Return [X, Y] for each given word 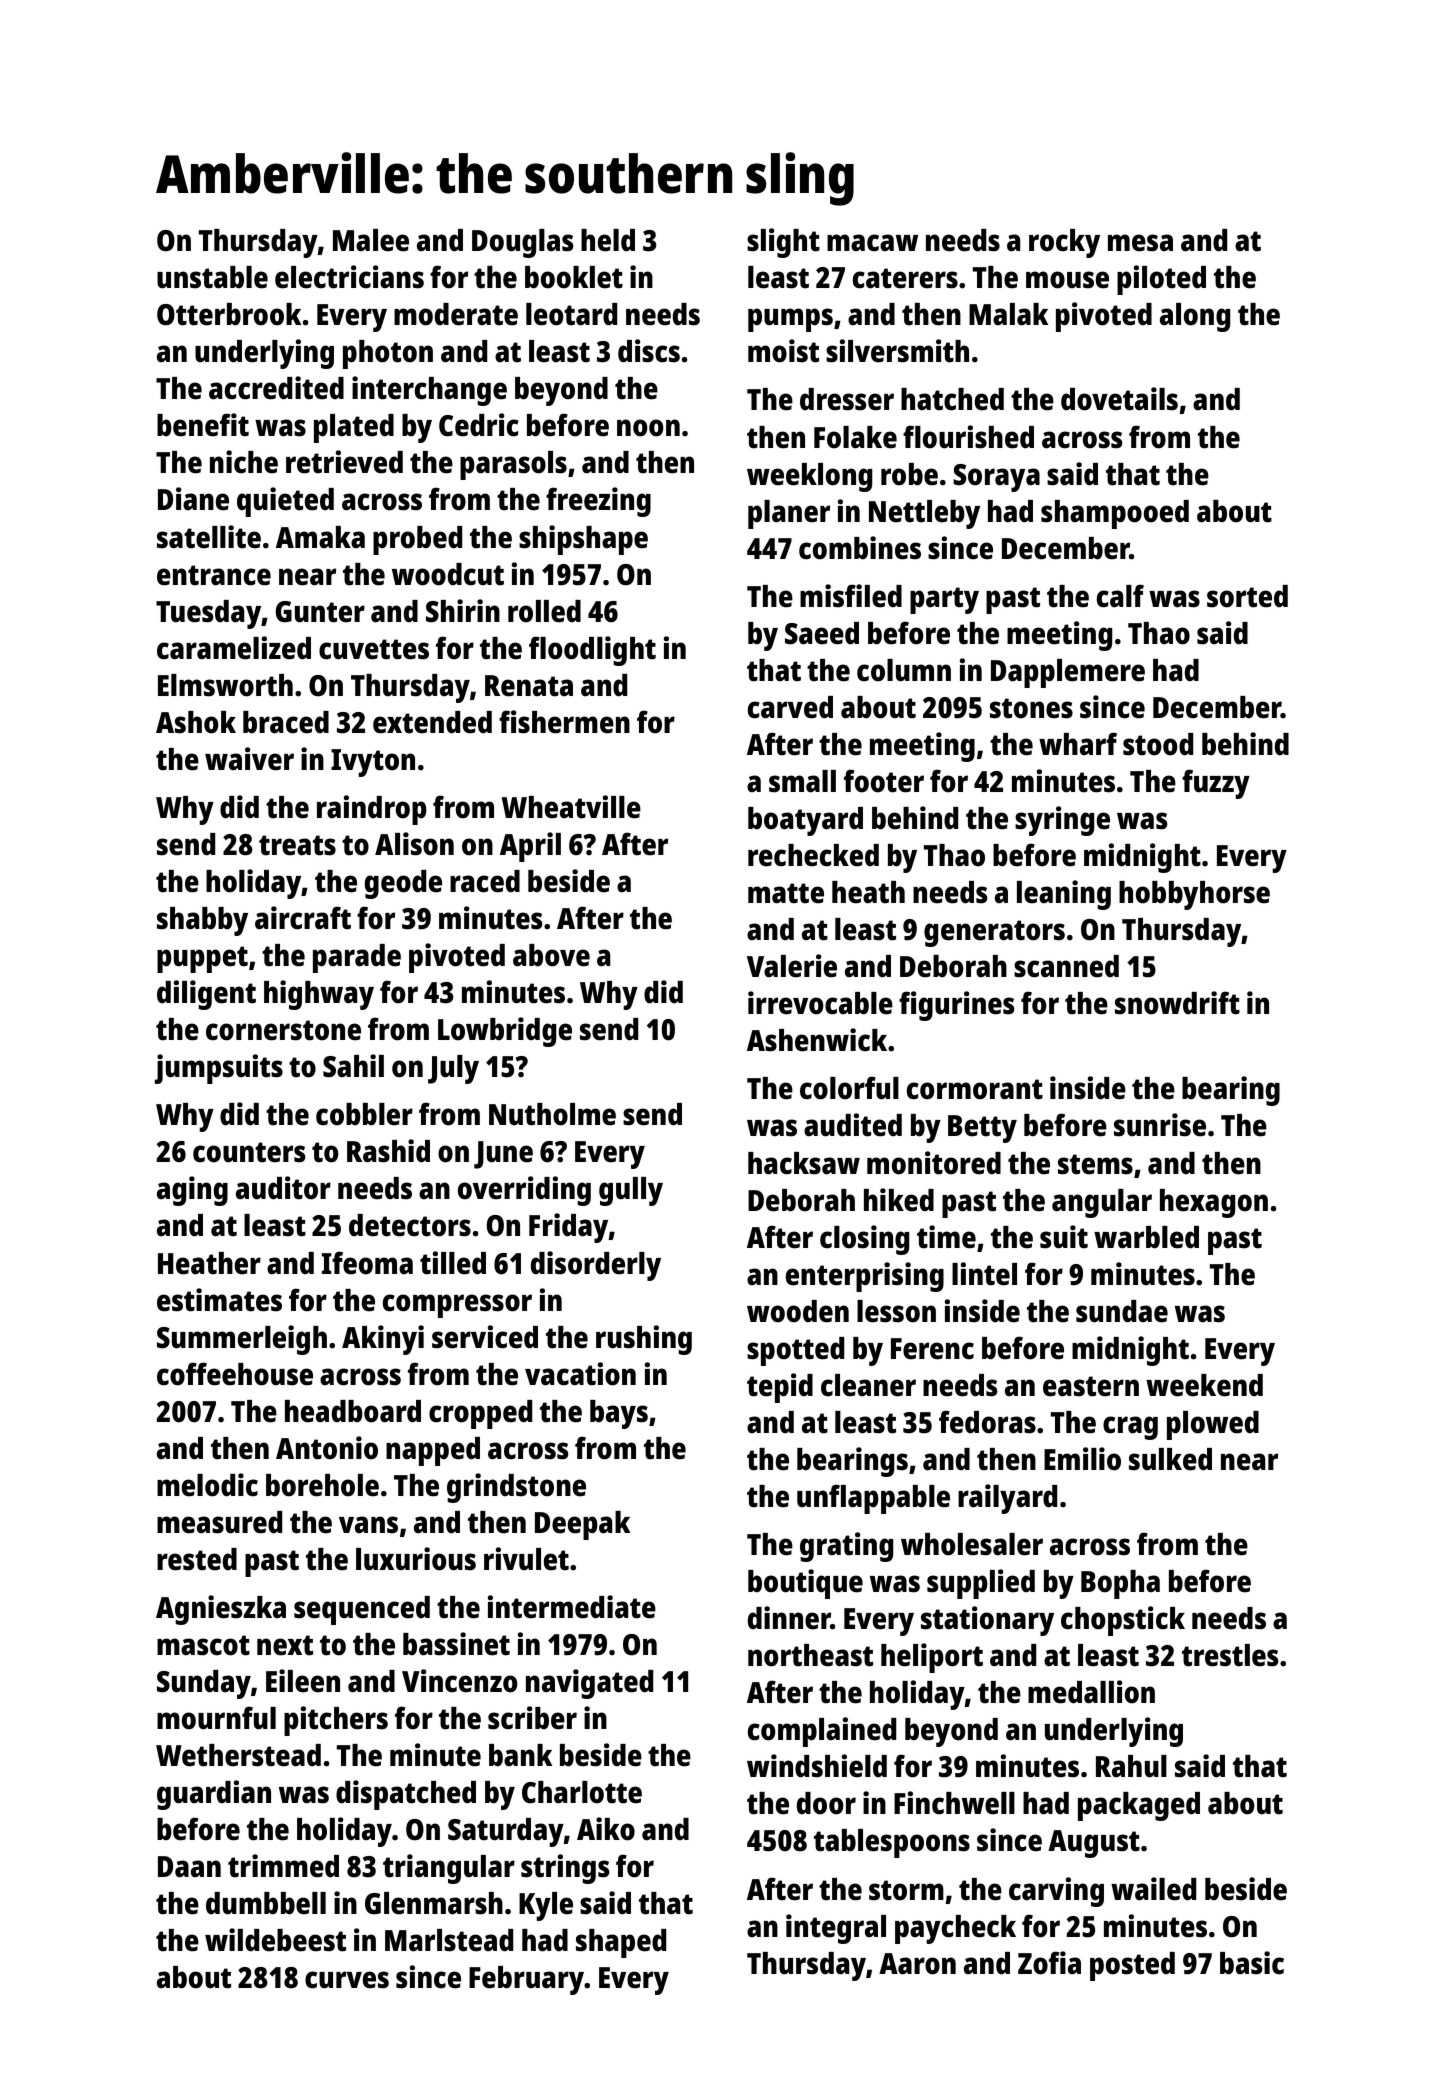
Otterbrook [229, 314]
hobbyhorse [1194, 895]
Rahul [1131, 1766]
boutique [805, 1584]
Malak [1008, 314]
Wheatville [571, 807]
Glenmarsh [434, 1903]
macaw [872, 243]
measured [219, 1522]
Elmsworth [225, 685]
